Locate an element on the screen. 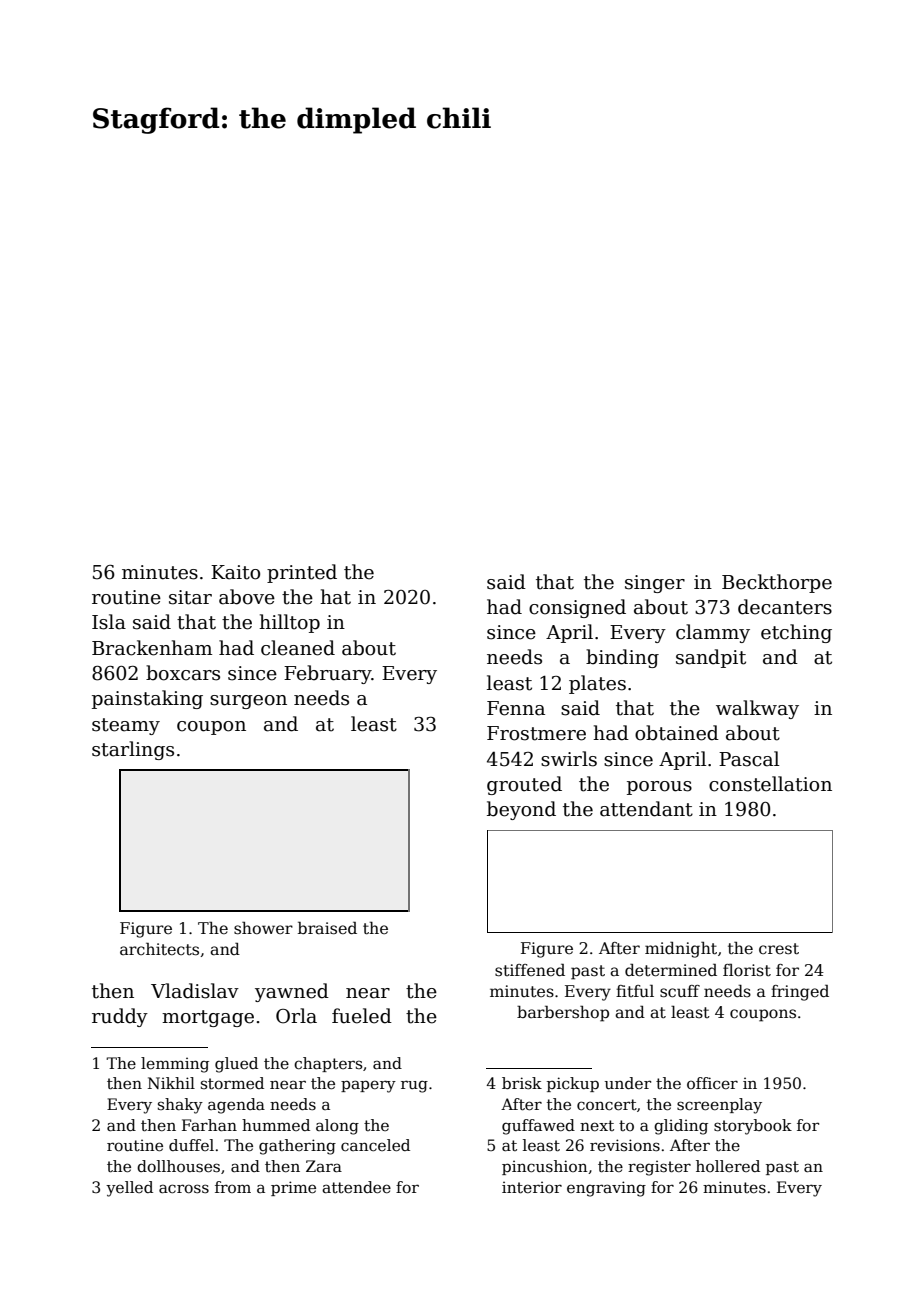  etching is located at coordinates (796, 633).
